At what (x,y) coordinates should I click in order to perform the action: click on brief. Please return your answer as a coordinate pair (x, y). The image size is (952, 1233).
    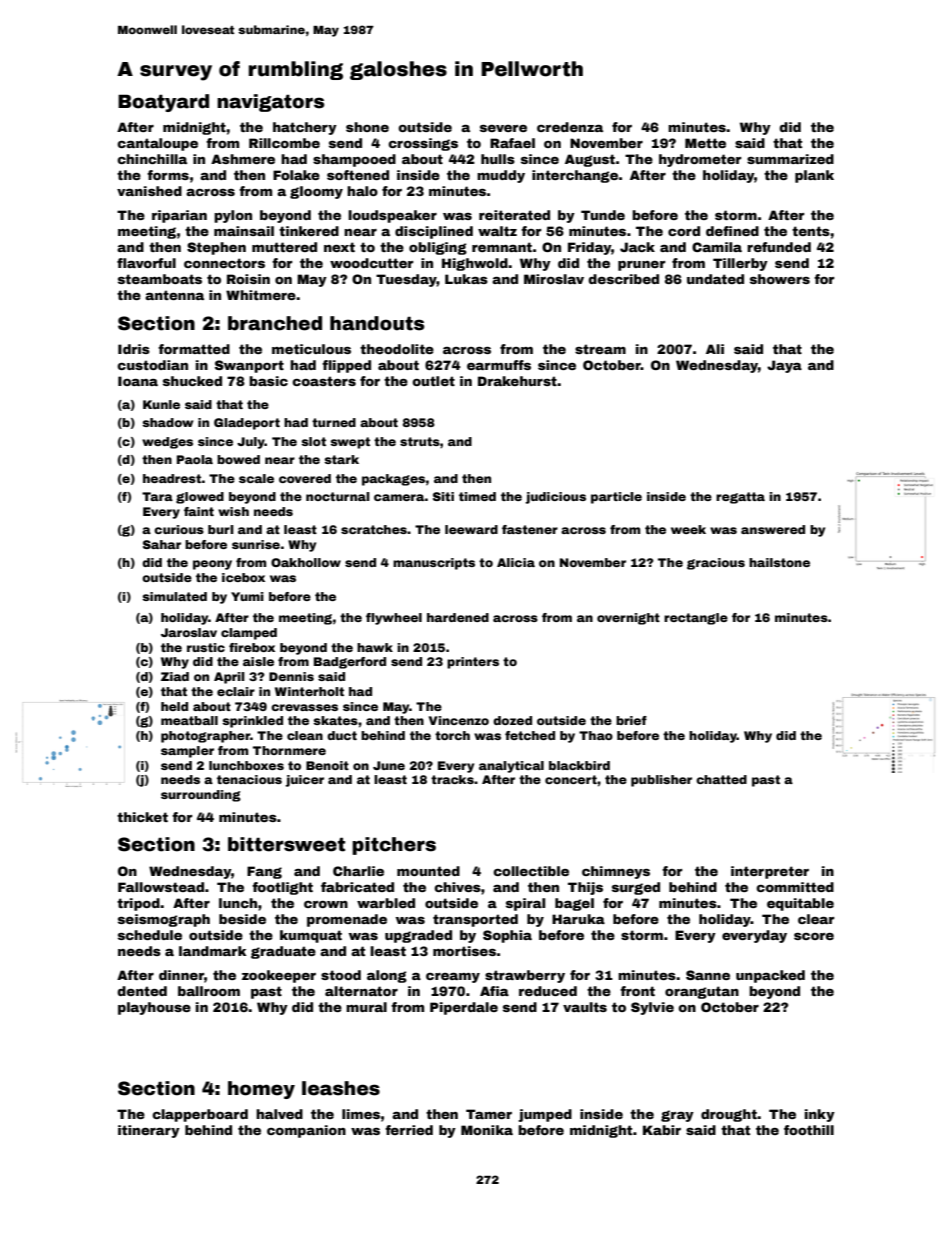
    Looking at the image, I should click on (631, 720).
